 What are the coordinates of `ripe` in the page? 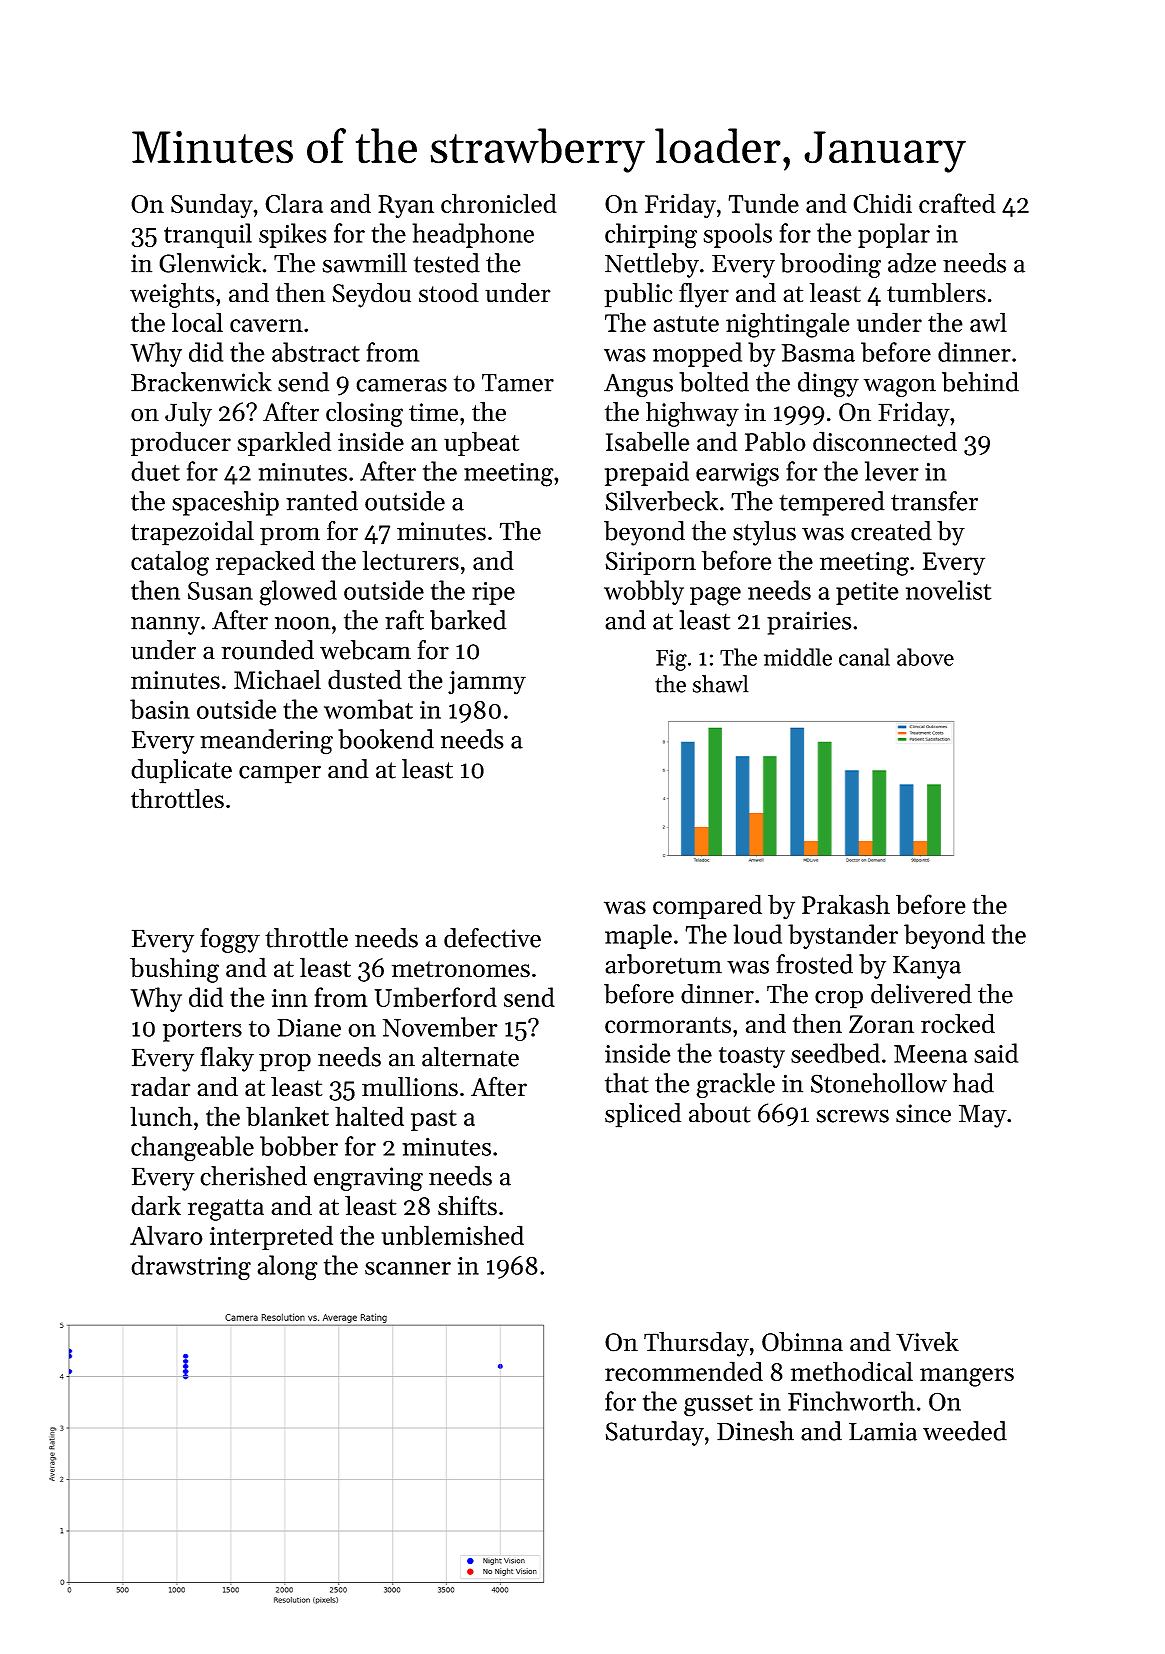 It's located at (493, 593).
